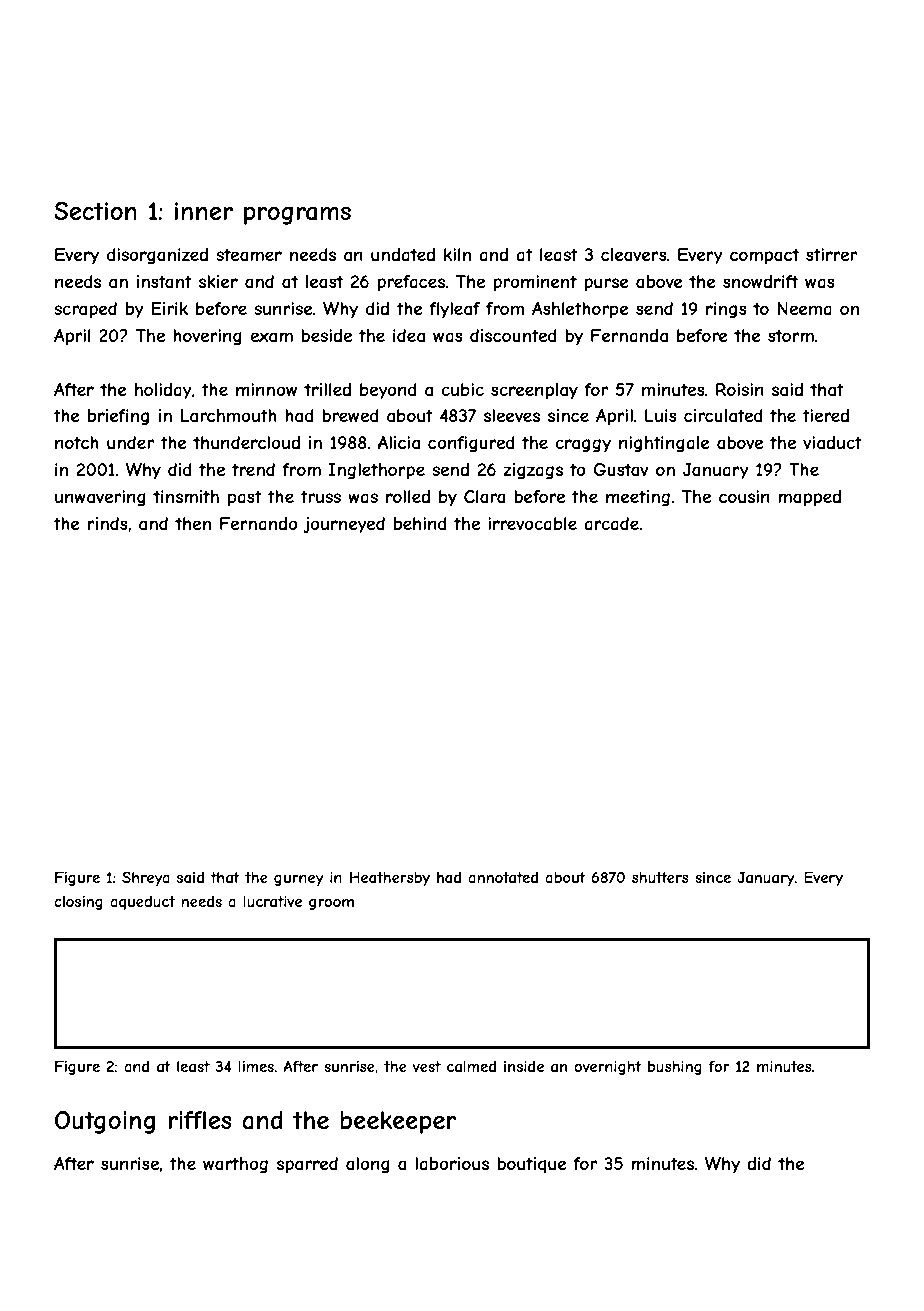 Image resolution: width=924 pixels, height=1311 pixels. What do you see at coordinates (531, 1165) in the image?
I see `boutique` at bounding box center [531, 1165].
